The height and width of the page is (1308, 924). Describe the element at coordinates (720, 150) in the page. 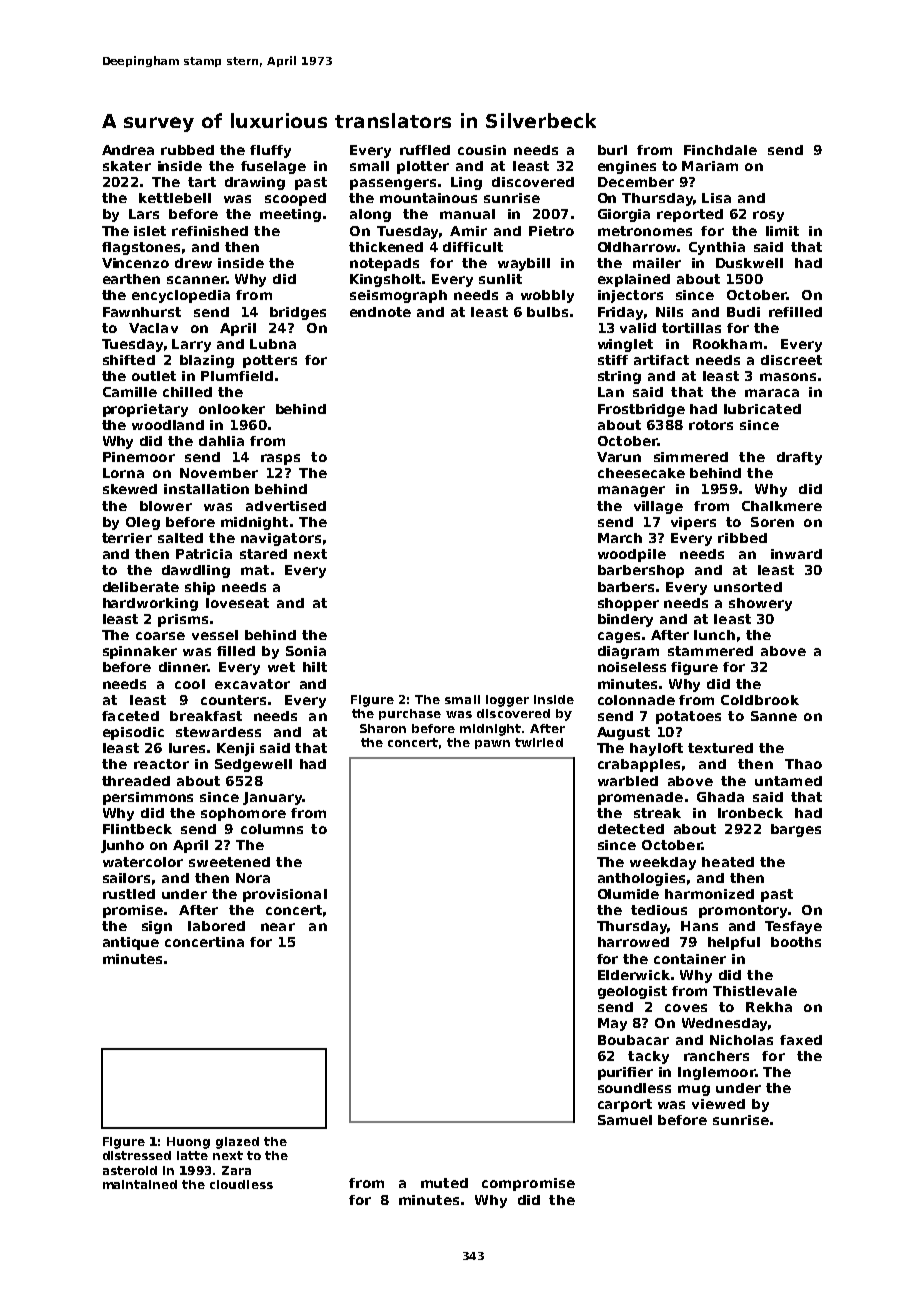

I see `Finchdale` at that location.
